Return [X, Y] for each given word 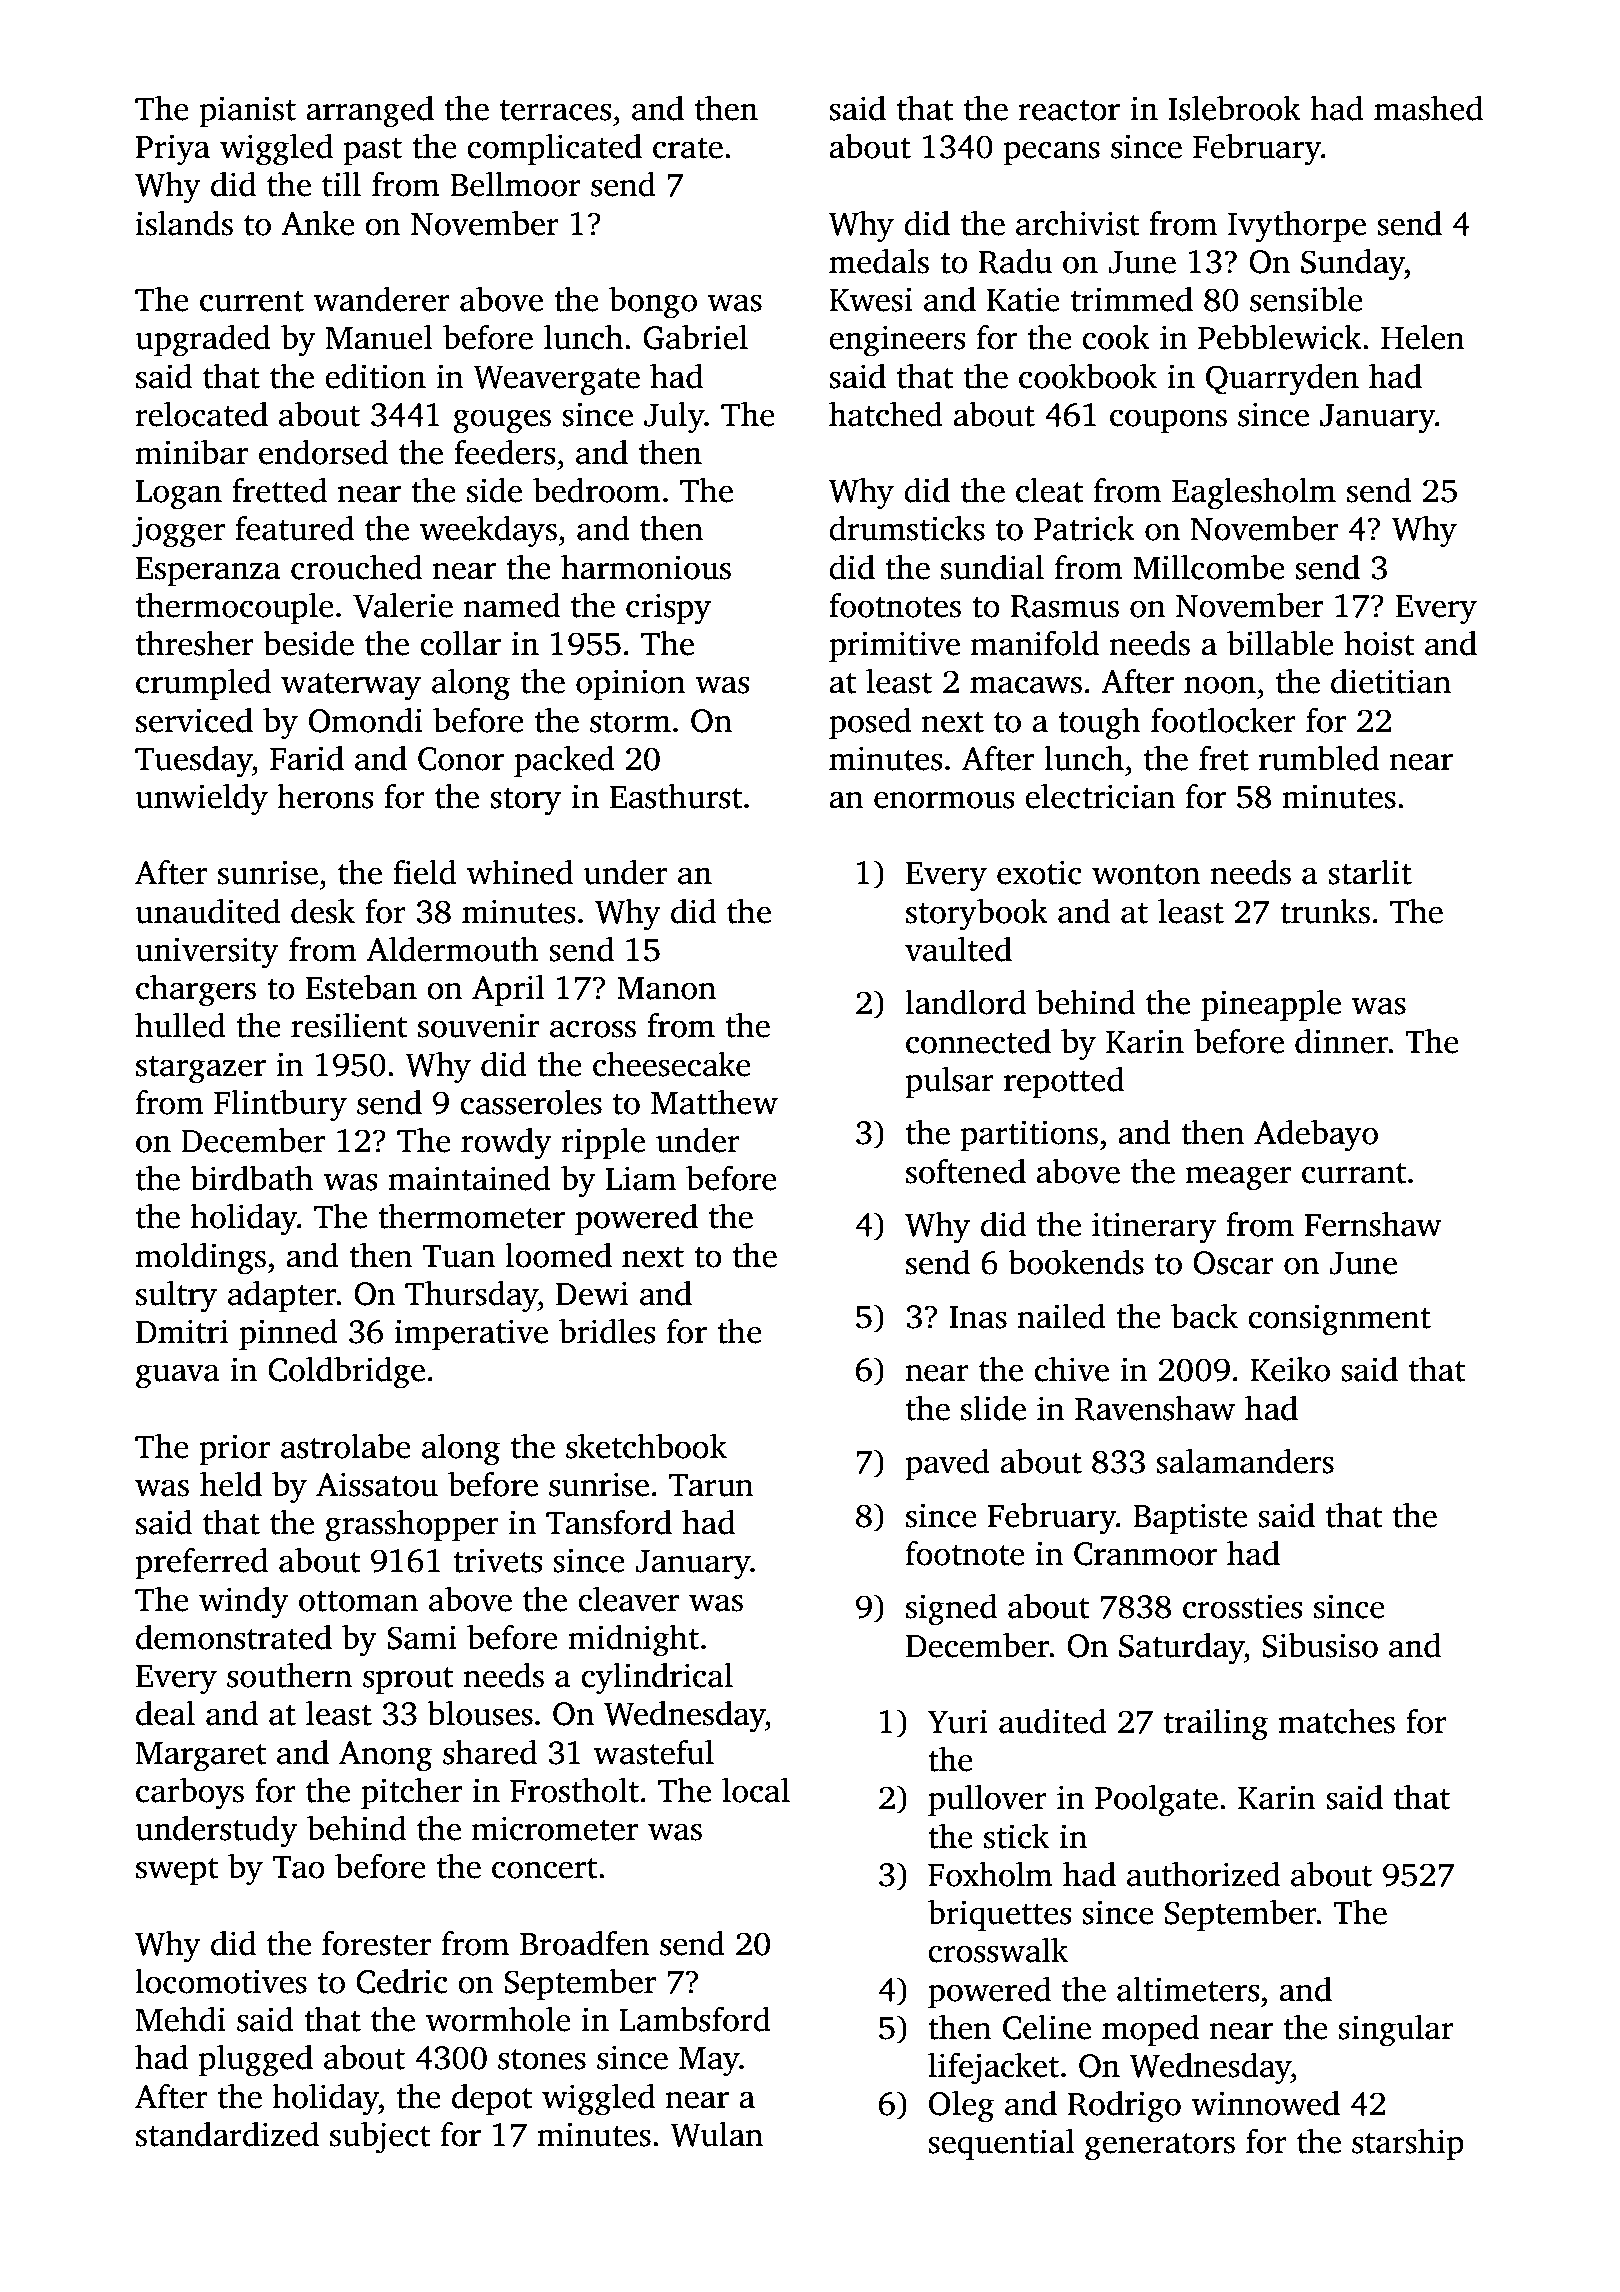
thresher [195, 643]
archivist [1078, 223]
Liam [641, 1178]
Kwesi [871, 299]
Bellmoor [515, 184]
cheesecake [672, 1064]
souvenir [478, 1025]
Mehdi [181, 2019]
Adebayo [1316, 1136]
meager [1238, 1178]
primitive [894, 646]
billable [1280, 643]
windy [244, 1602]
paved [947, 1464]
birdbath [251, 1178]
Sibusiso [1320, 1645]
